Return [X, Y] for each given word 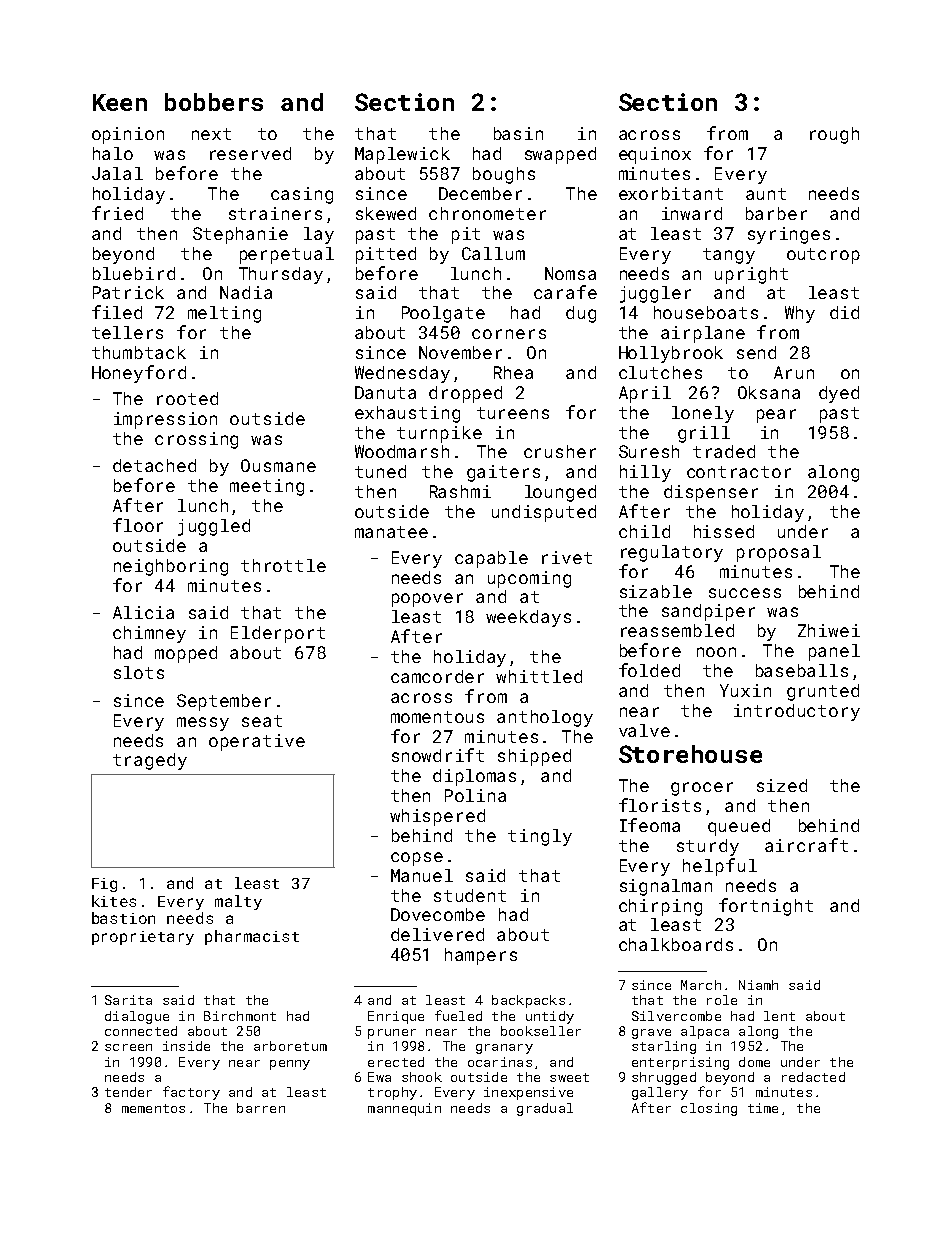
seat [262, 721]
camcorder [437, 676]
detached [154, 465]
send [756, 352]
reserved [250, 153]
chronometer [487, 213]
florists [660, 805]
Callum [493, 253]
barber [776, 213]
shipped [534, 757]
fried [117, 213]
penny [290, 1065]
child [644, 531]
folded [649, 670]
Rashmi [460, 491]
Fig [104, 885]
